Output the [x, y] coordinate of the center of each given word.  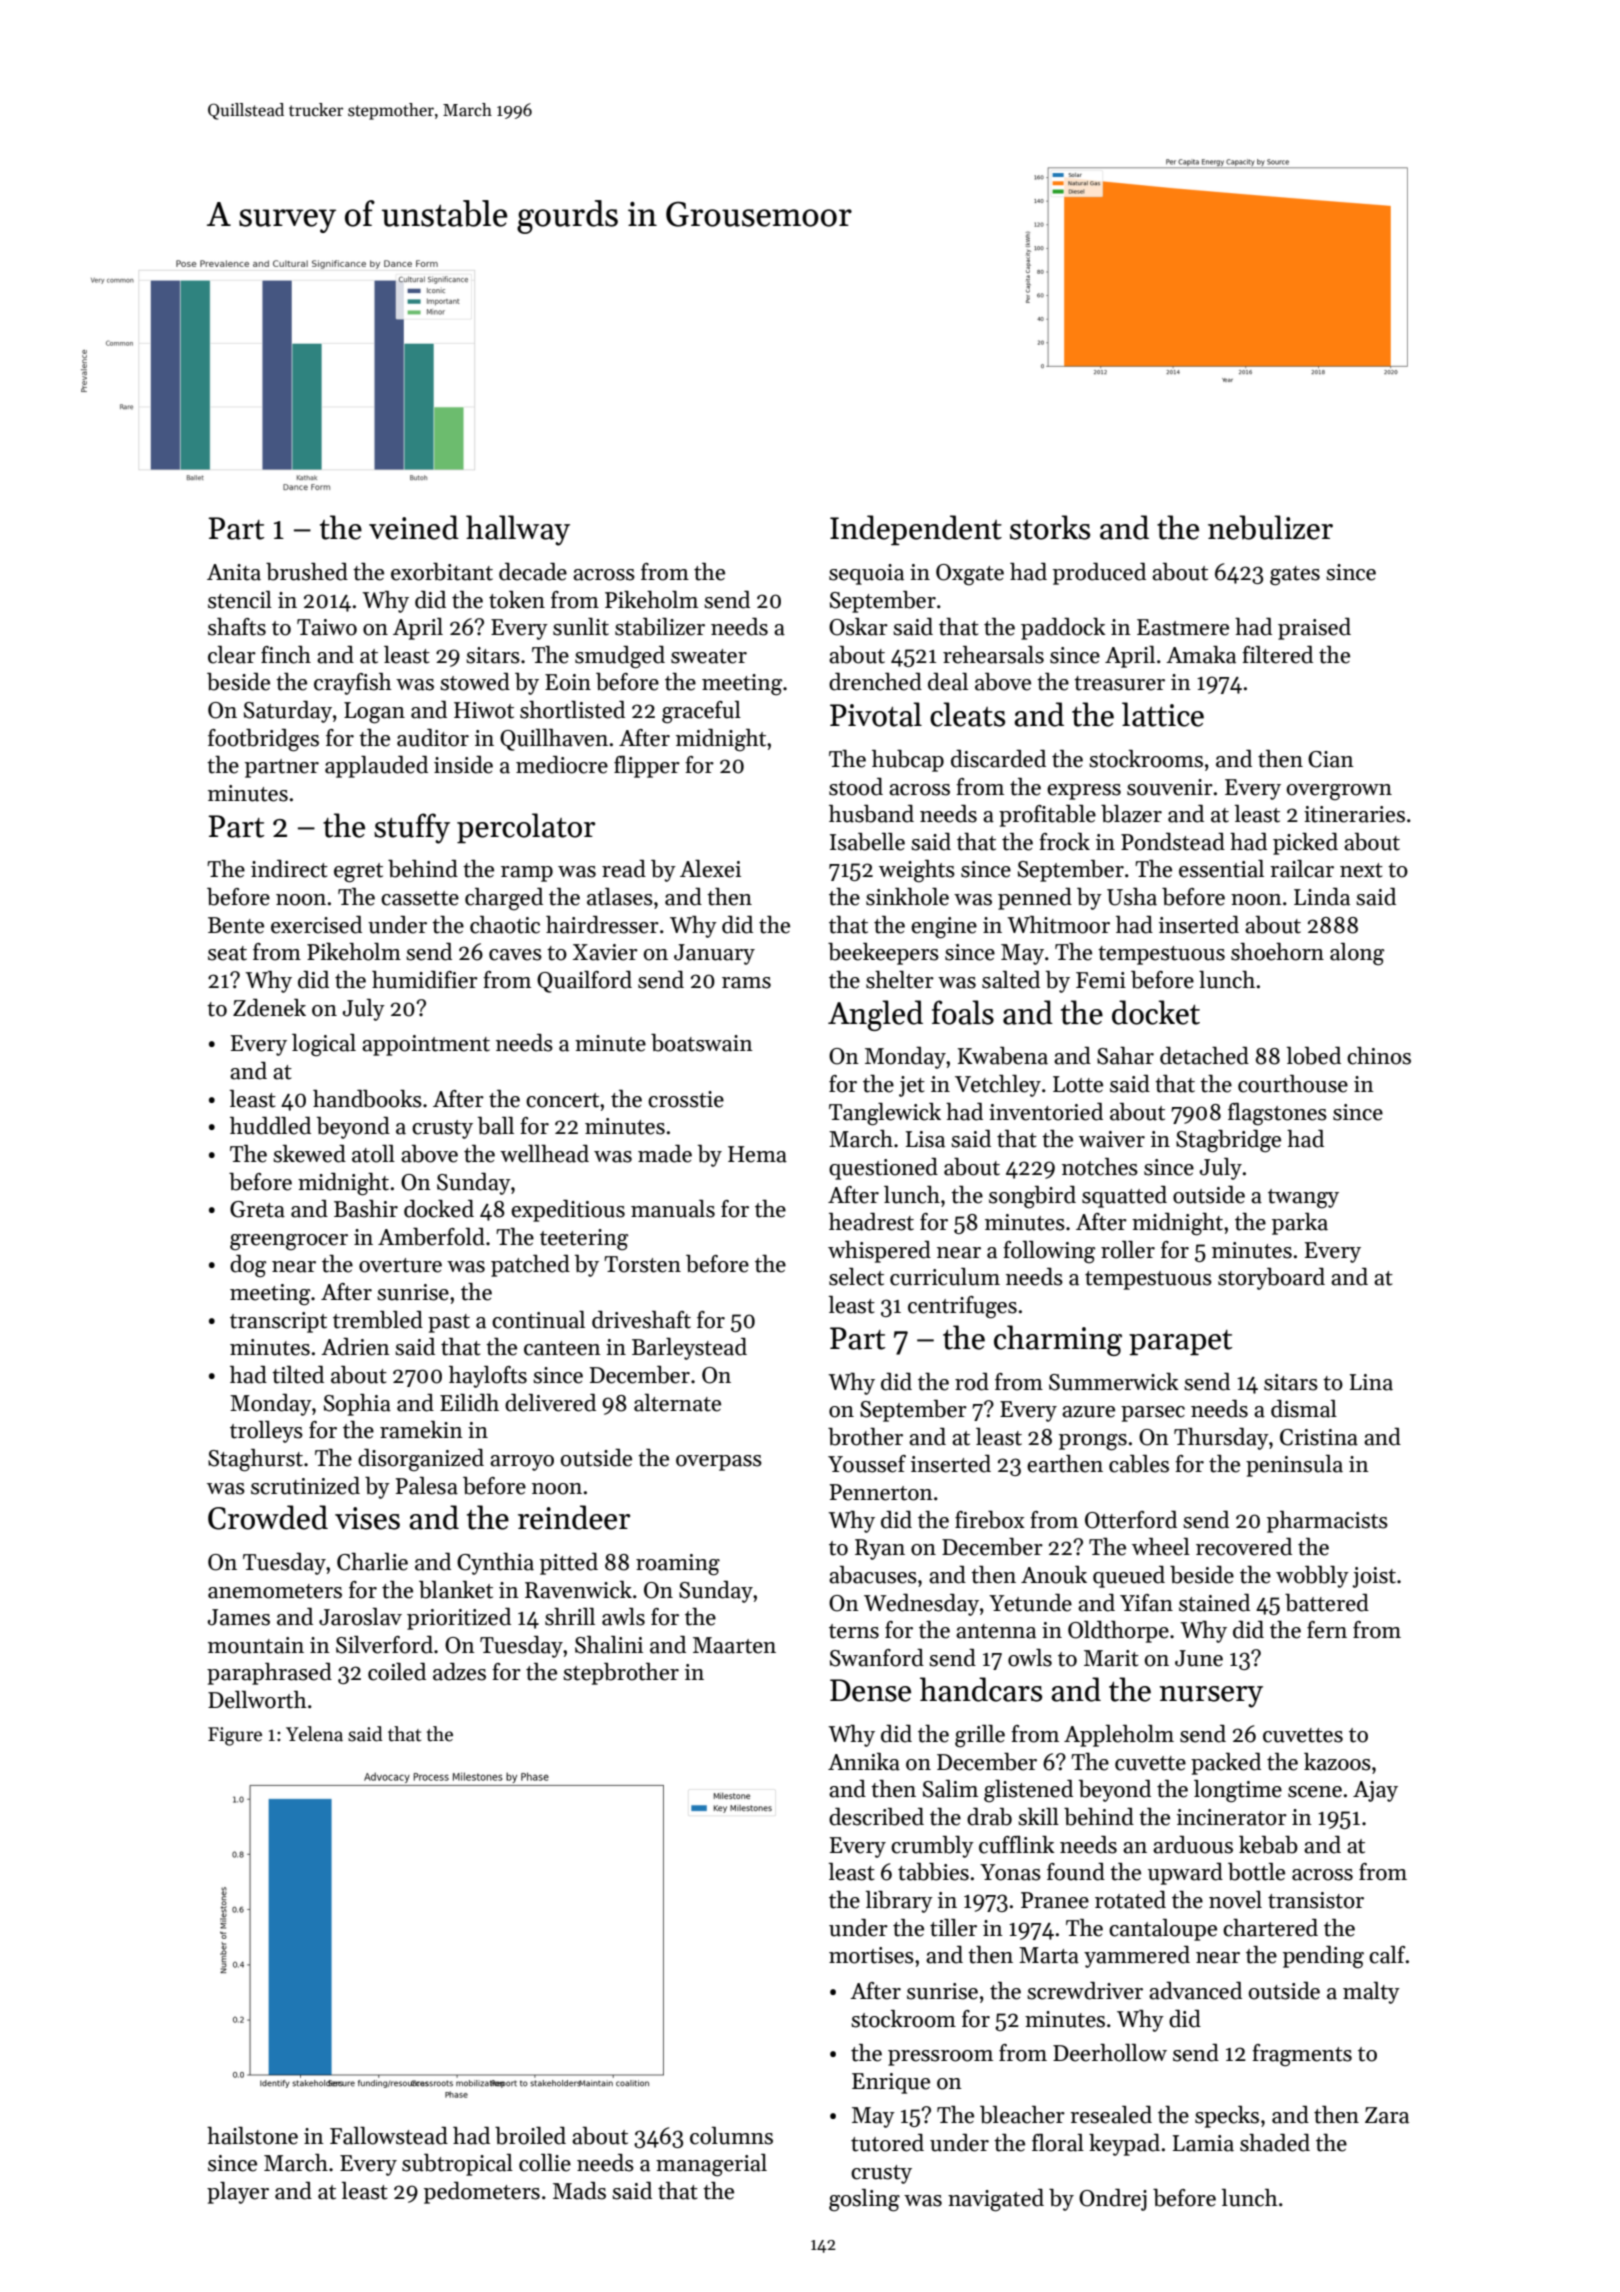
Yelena [314, 1734]
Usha [1132, 897]
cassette [420, 898]
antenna [996, 1631]
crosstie [686, 1099]
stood [856, 787]
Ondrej [1113, 2200]
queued [1129, 1577]
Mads [579, 2191]
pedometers [482, 2193]
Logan [374, 713]
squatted [1124, 1197]
